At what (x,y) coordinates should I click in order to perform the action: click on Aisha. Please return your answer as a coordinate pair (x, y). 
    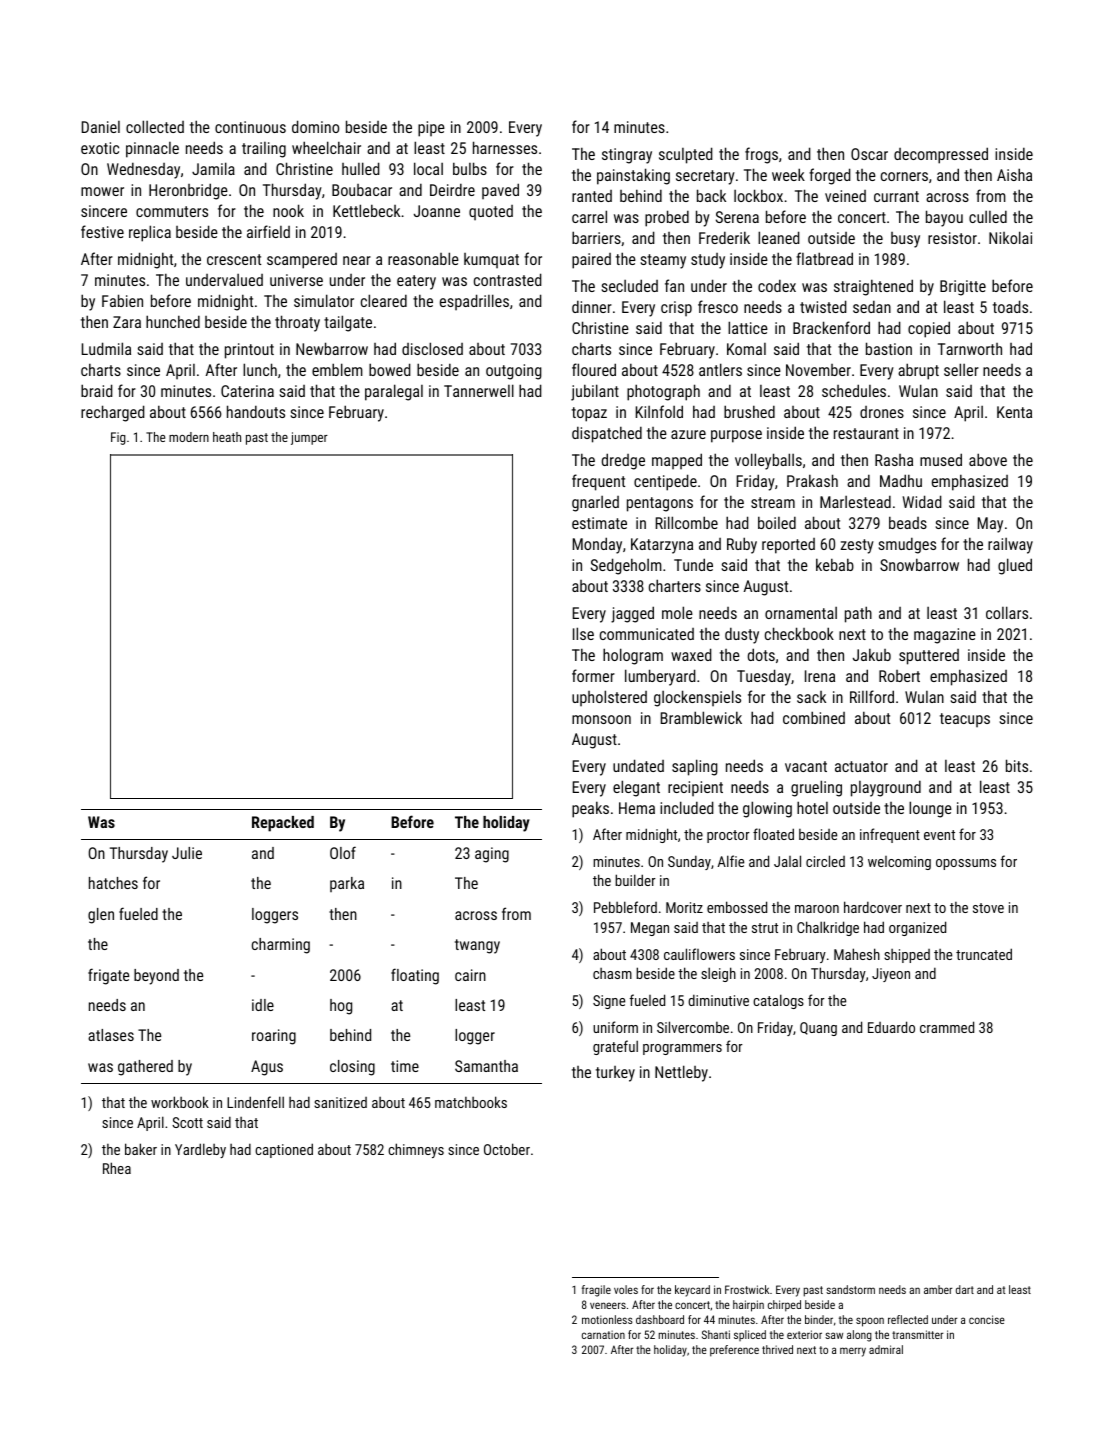
    Looking at the image, I should click on (1014, 174).
